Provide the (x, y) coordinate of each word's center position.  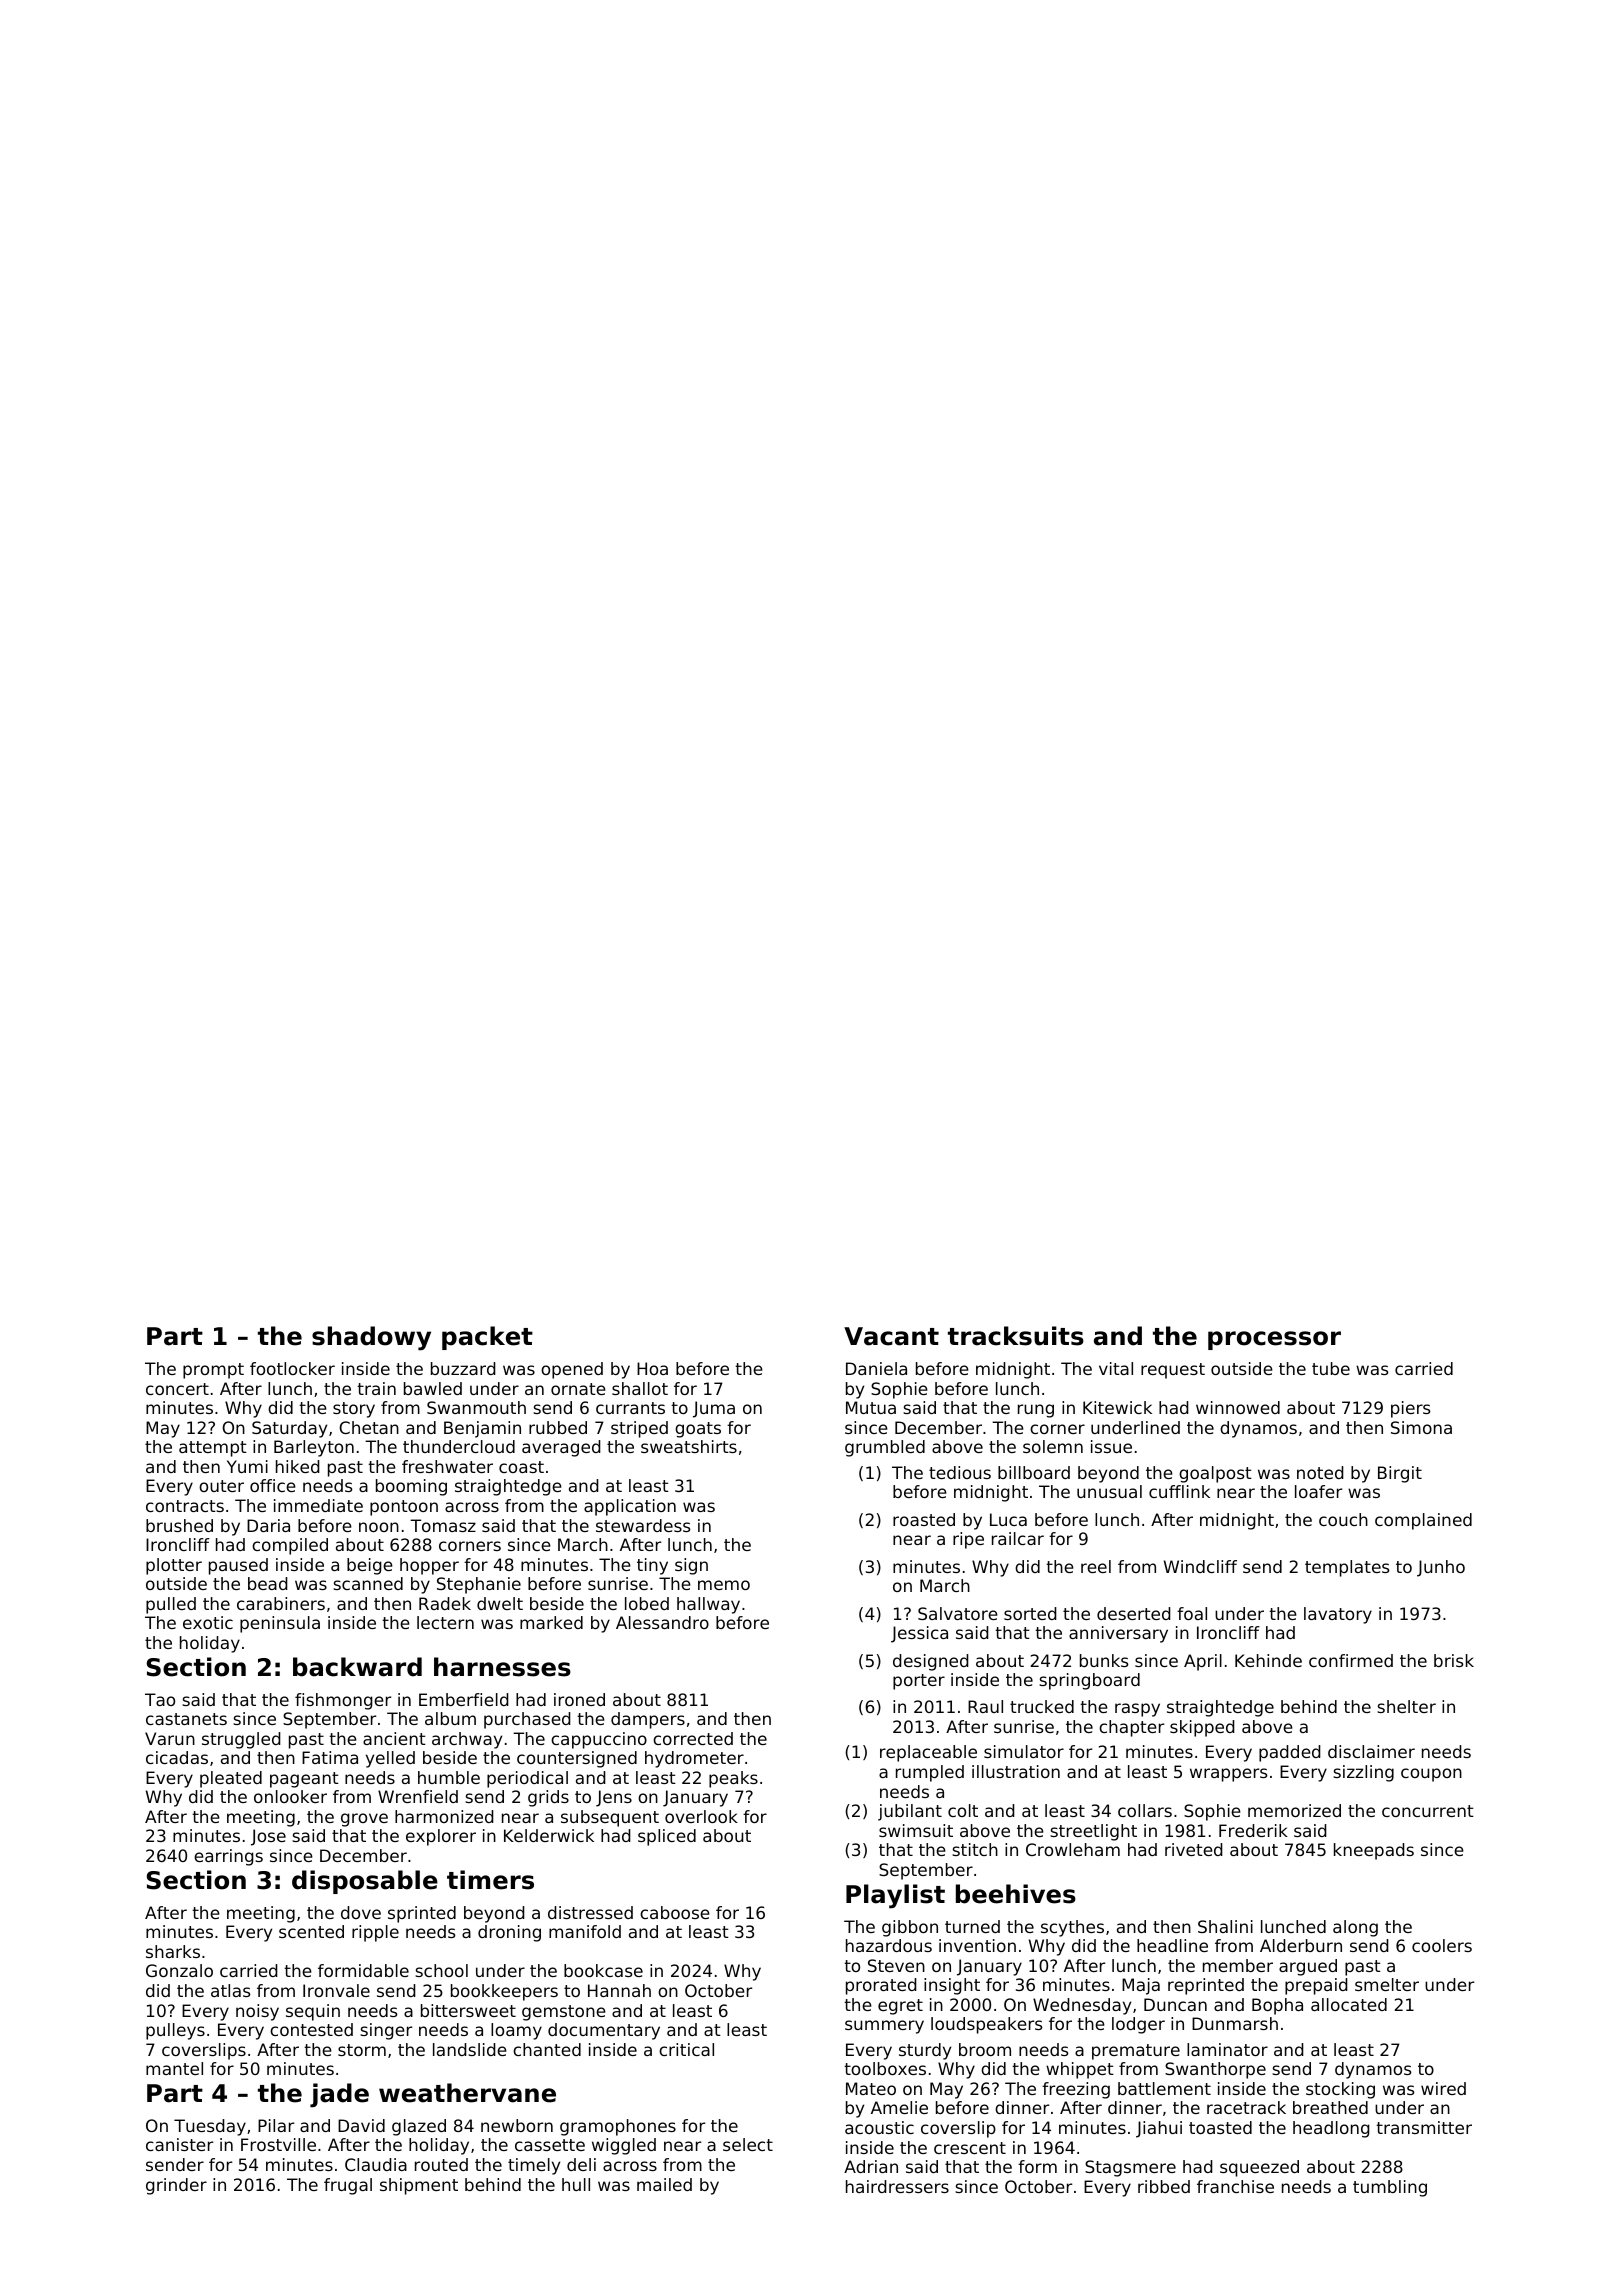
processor (1274, 1340)
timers (490, 1880)
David (361, 2125)
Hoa (652, 1368)
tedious (960, 1472)
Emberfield (464, 1699)
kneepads (1374, 1851)
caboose (675, 1912)
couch (1343, 1519)
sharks (173, 1951)
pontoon (404, 1508)
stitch (975, 1849)
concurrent (1428, 1811)
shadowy (371, 1338)
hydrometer (694, 1759)
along (1355, 1928)
